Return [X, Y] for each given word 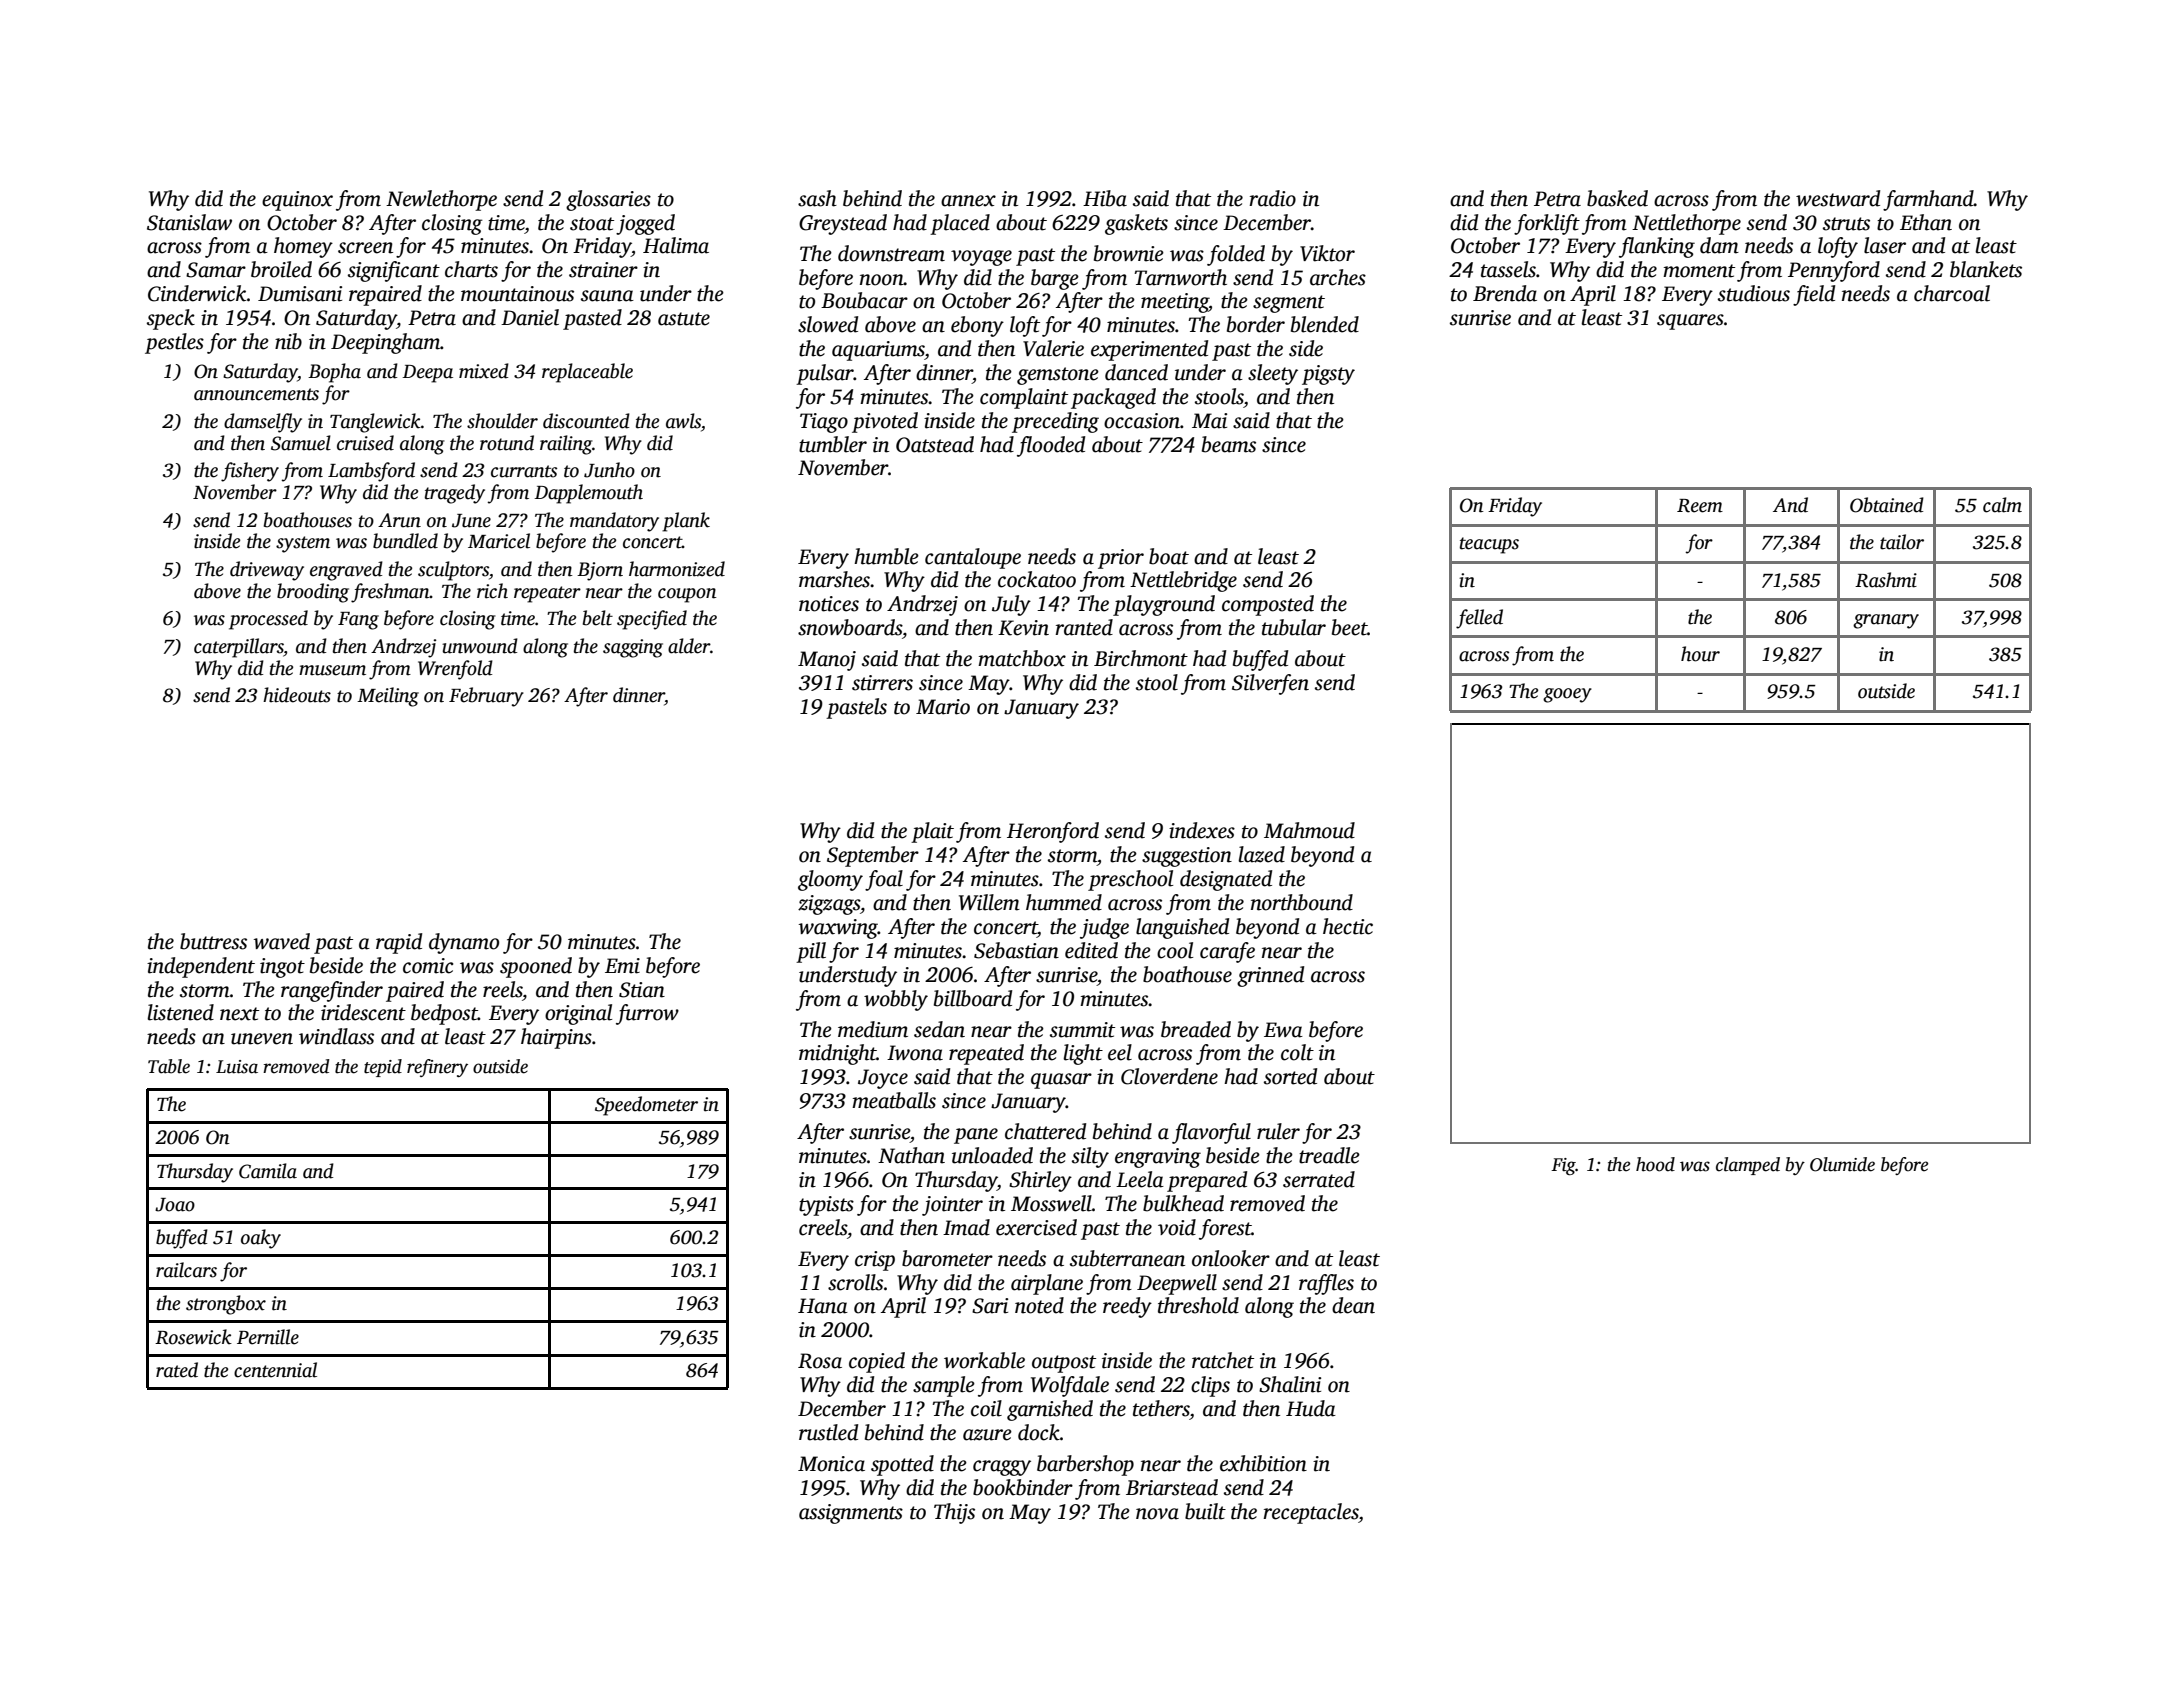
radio [1272, 198]
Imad [966, 1227]
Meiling [388, 697]
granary [1886, 621]
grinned [1270, 976]
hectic [1348, 926]
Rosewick [193, 1337]
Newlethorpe [441, 200]
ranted [1084, 627]
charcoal [1952, 293]
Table [169, 1066]
